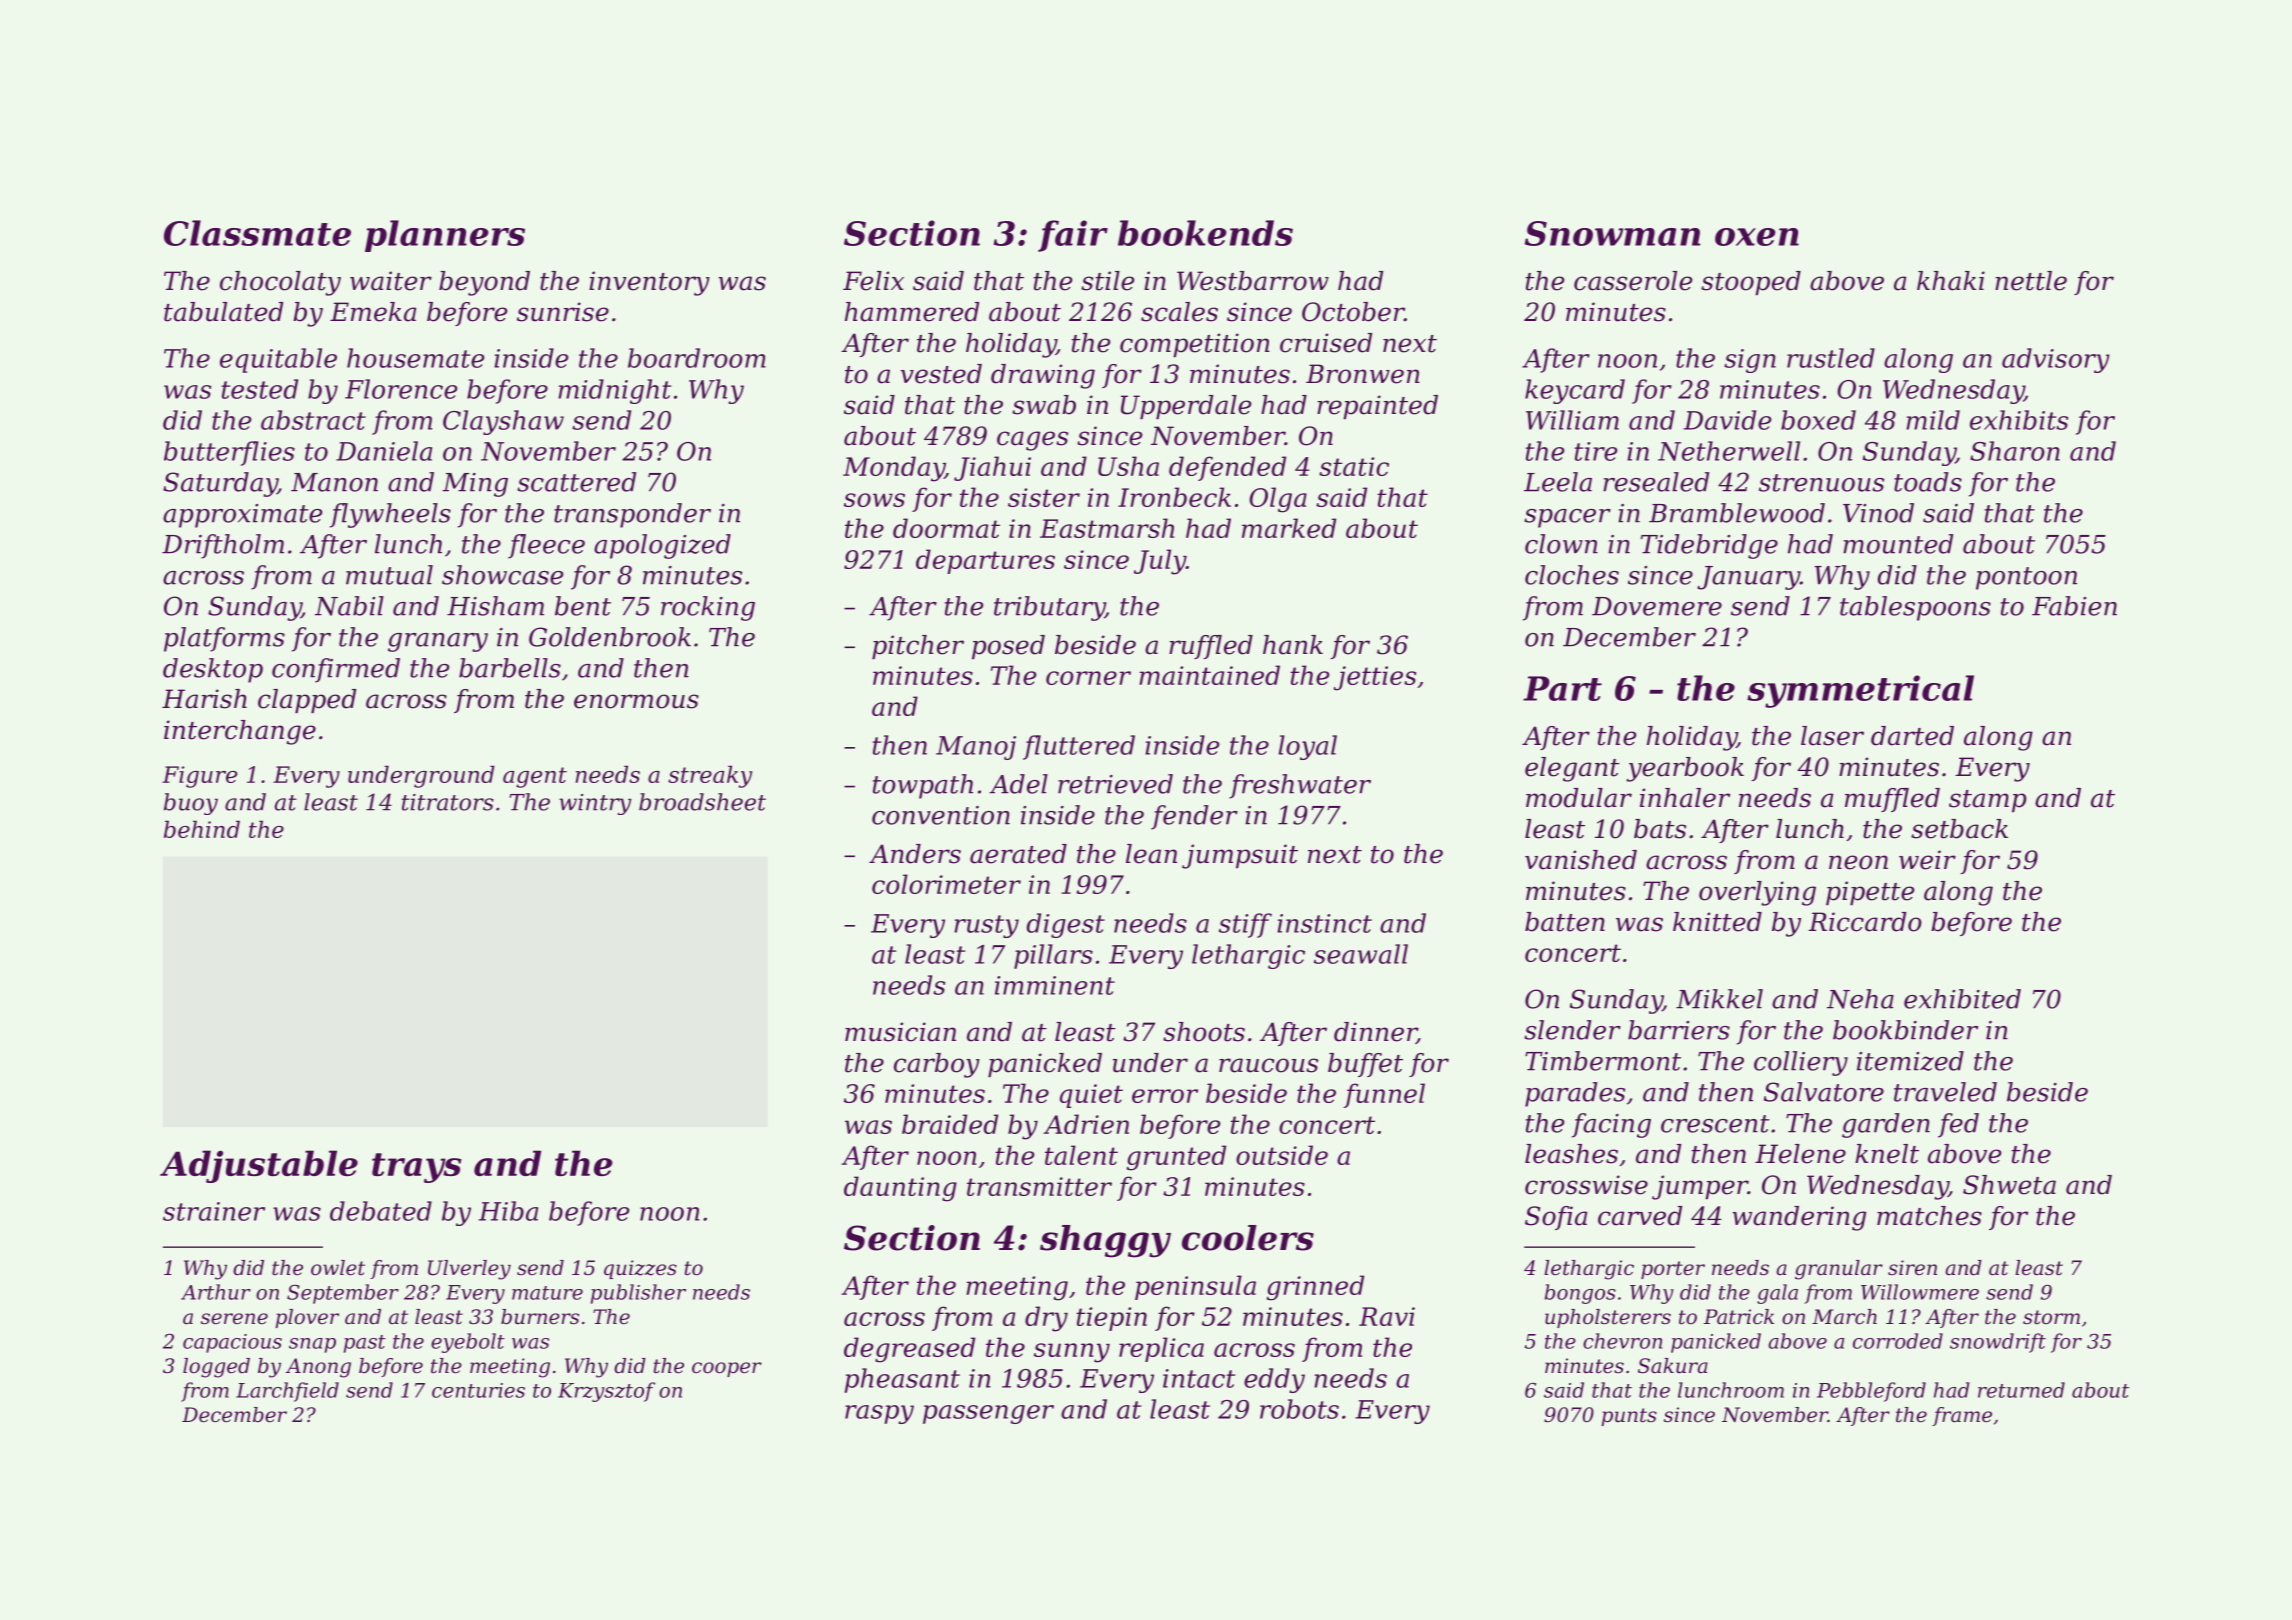 The image size is (2292, 1620). I want to click on passenger, so click(988, 1414).
